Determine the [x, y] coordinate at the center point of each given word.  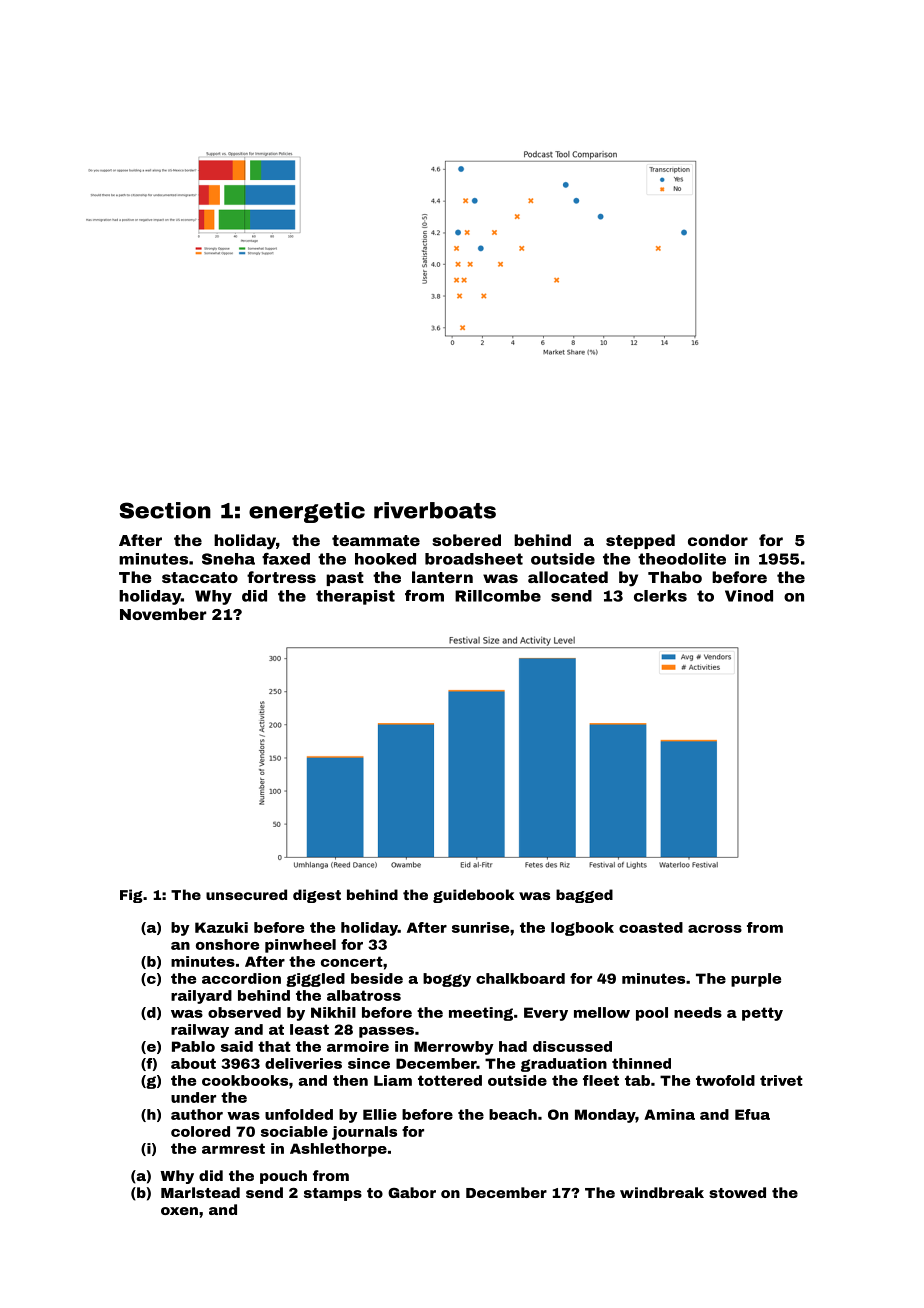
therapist [355, 597]
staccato [200, 577]
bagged [584, 896]
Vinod [749, 596]
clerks [660, 596]
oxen [179, 1211]
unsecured [246, 894]
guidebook [473, 896]
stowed [737, 1192]
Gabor [412, 1192]
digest [317, 896]
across [715, 929]
